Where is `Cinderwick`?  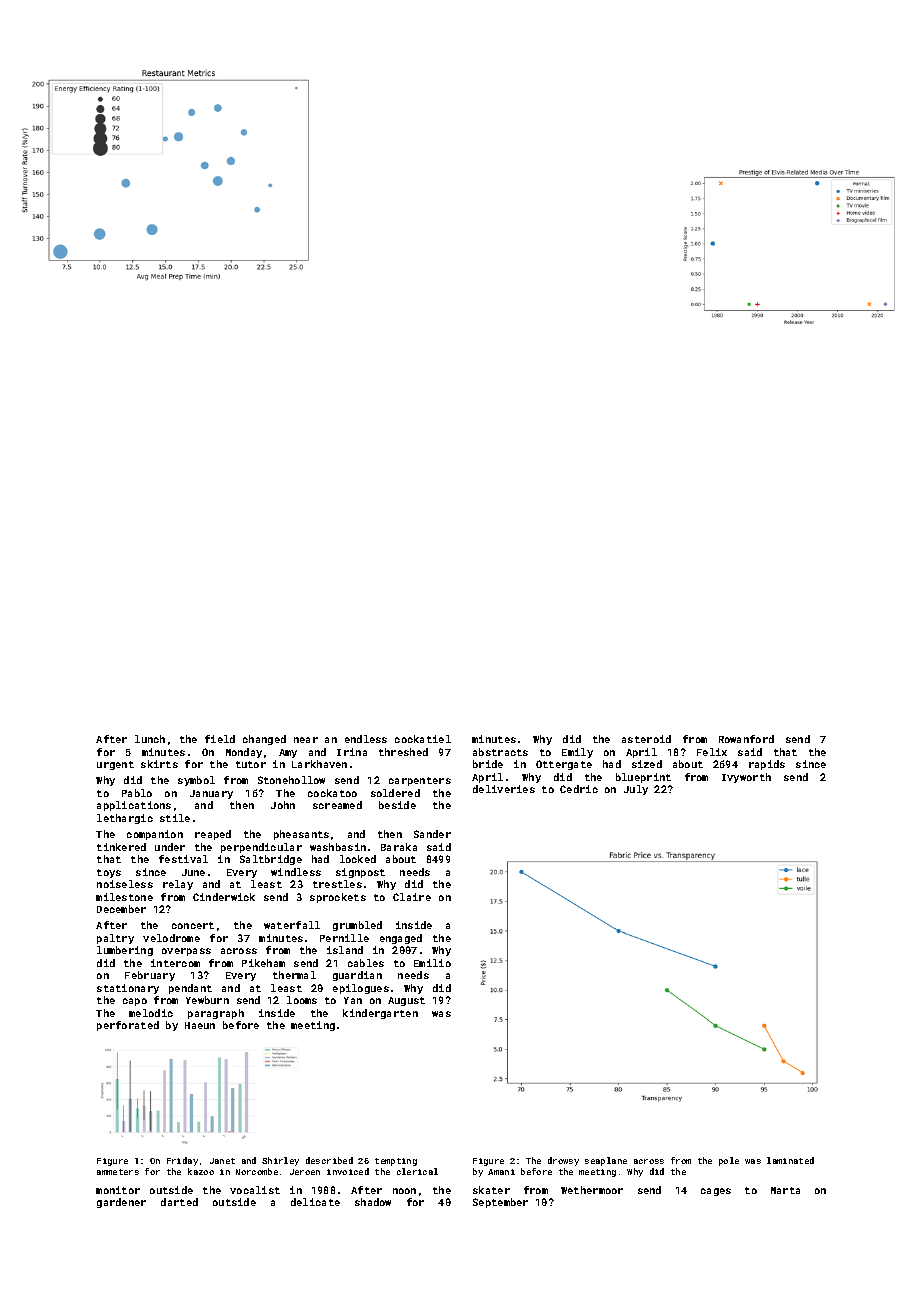
Cinderwick is located at coordinates (224, 897).
